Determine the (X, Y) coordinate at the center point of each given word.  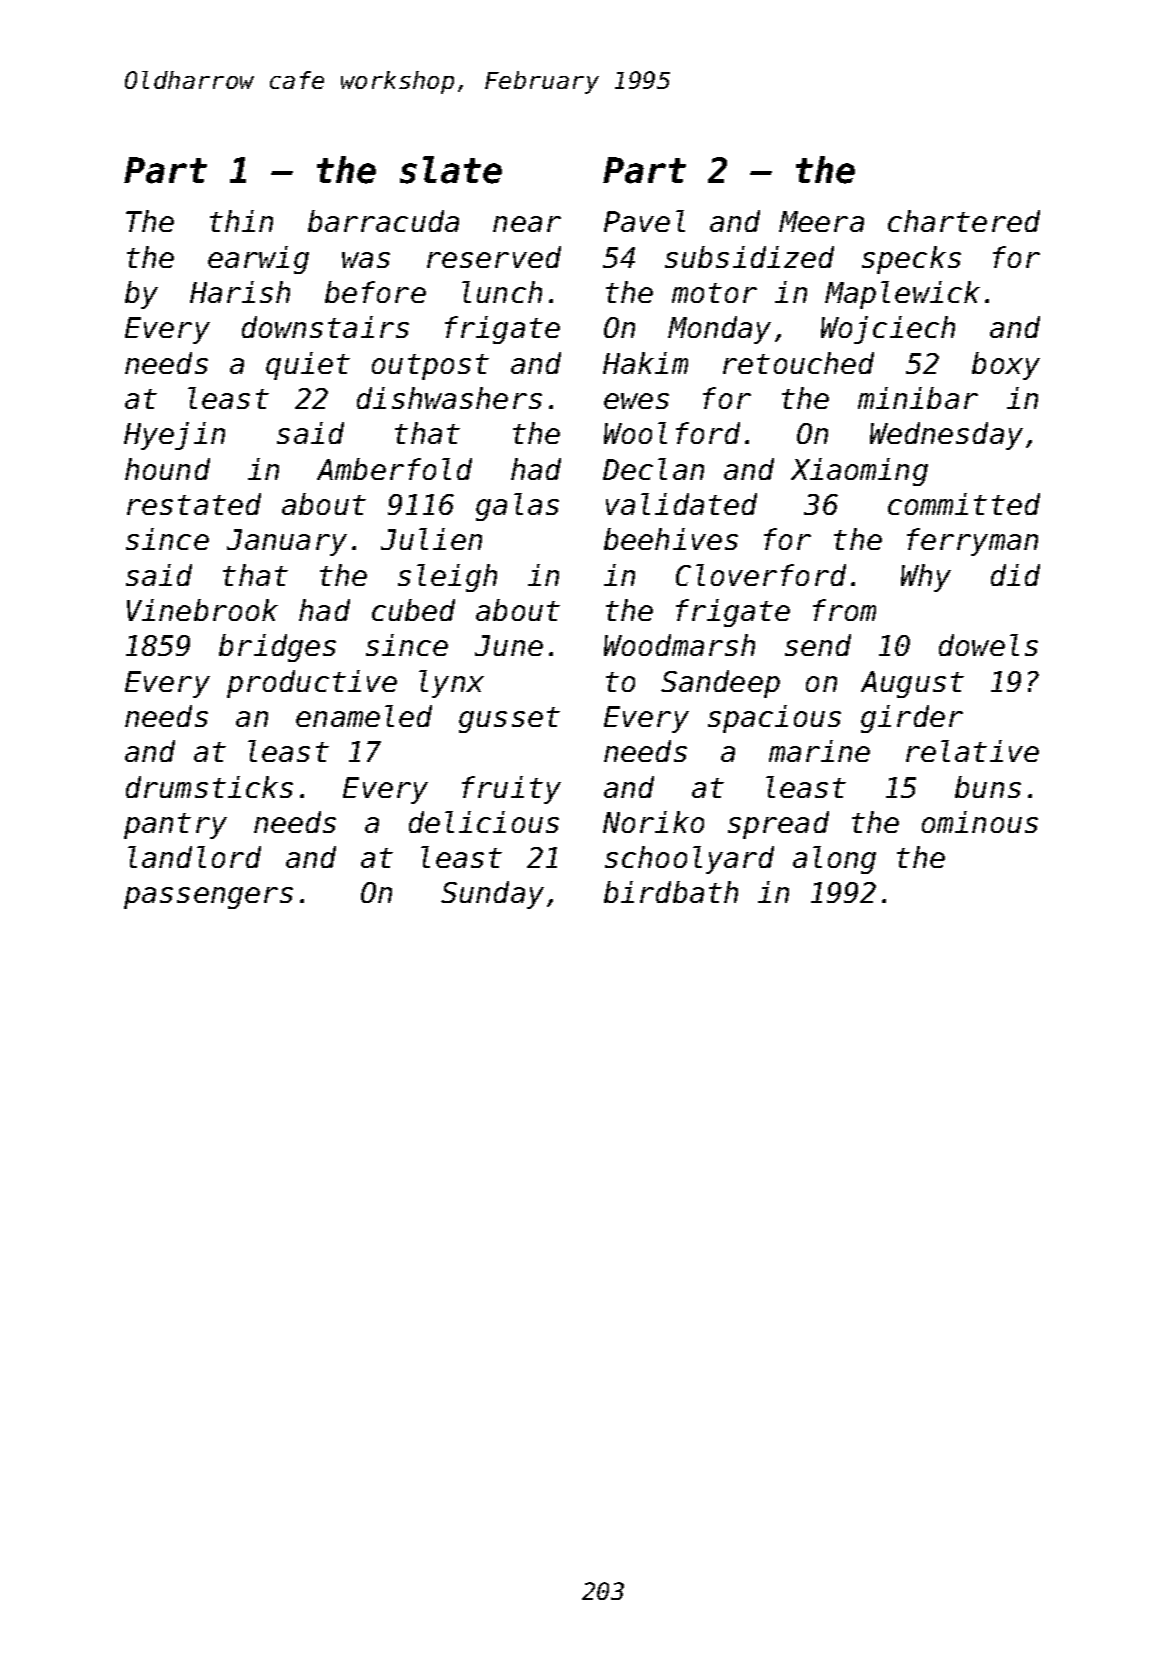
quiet (308, 366)
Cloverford (761, 575)
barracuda (383, 221)
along (834, 860)
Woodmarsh (679, 645)
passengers (208, 898)
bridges (277, 648)
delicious (484, 822)
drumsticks (209, 787)
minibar (918, 398)
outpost (430, 367)
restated (194, 504)
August (912, 684)
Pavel (644, 221)
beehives (671, 539)
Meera (821, 221)
